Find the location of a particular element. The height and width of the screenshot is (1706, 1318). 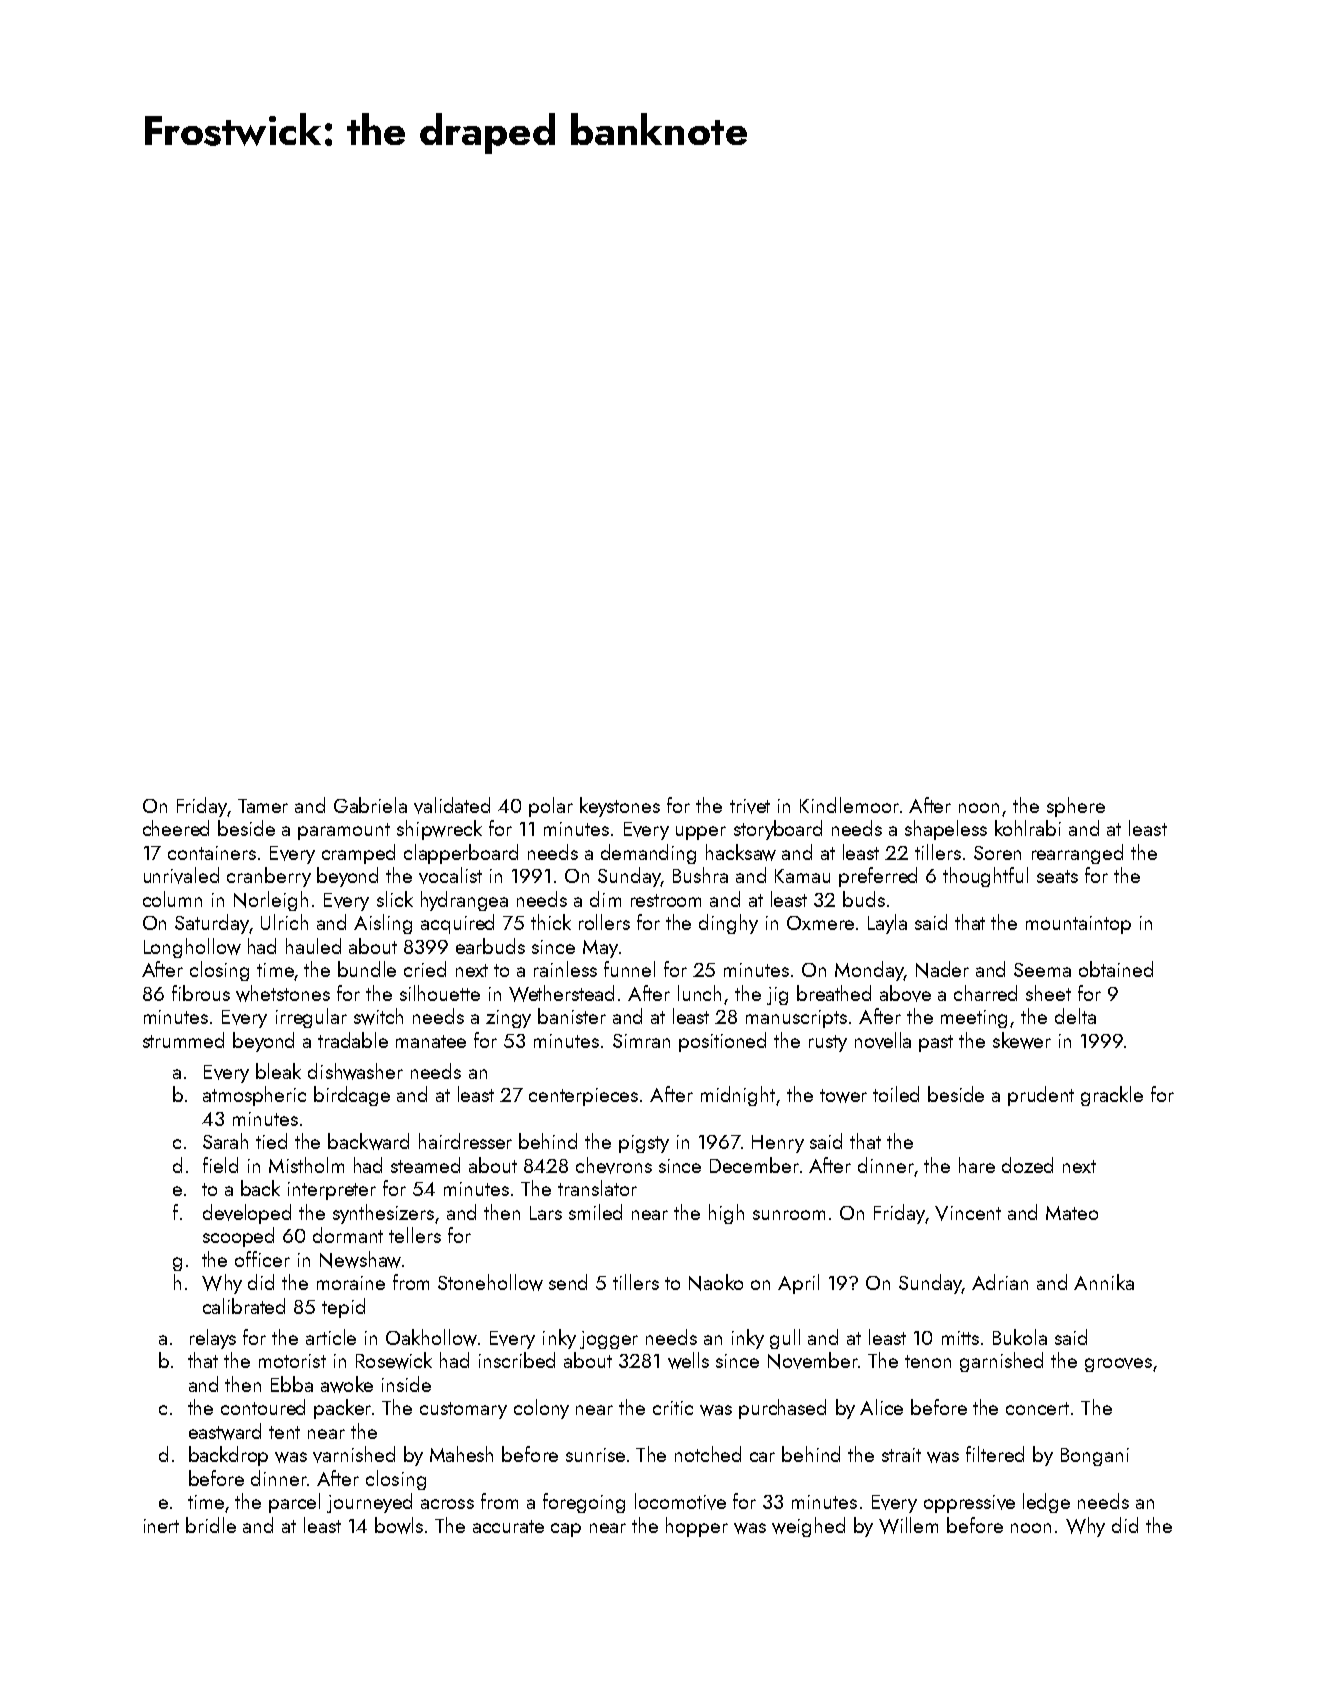

Sarah is located at coordinates (225, 1141).
